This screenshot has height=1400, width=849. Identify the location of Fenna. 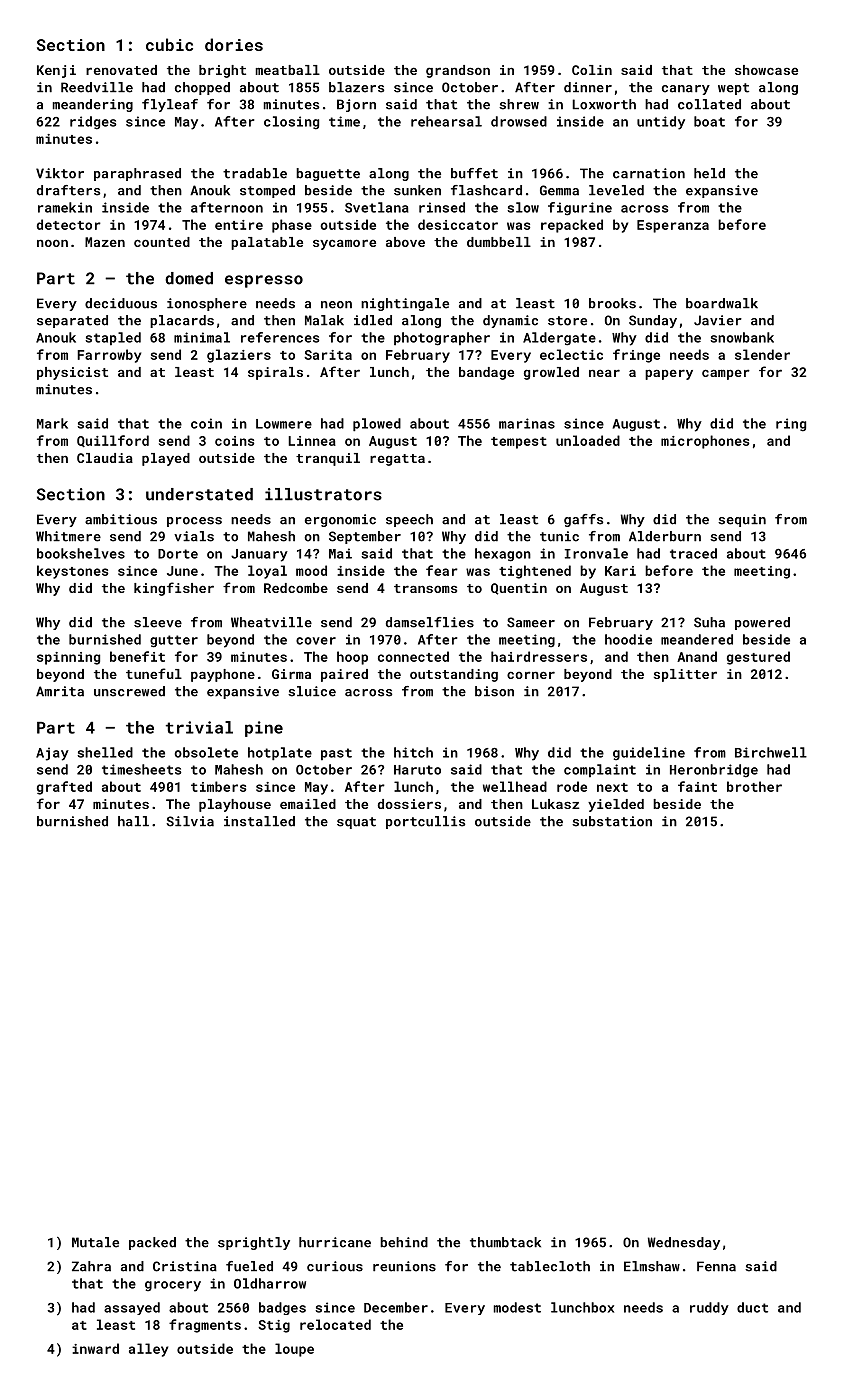
(716, 1266).
